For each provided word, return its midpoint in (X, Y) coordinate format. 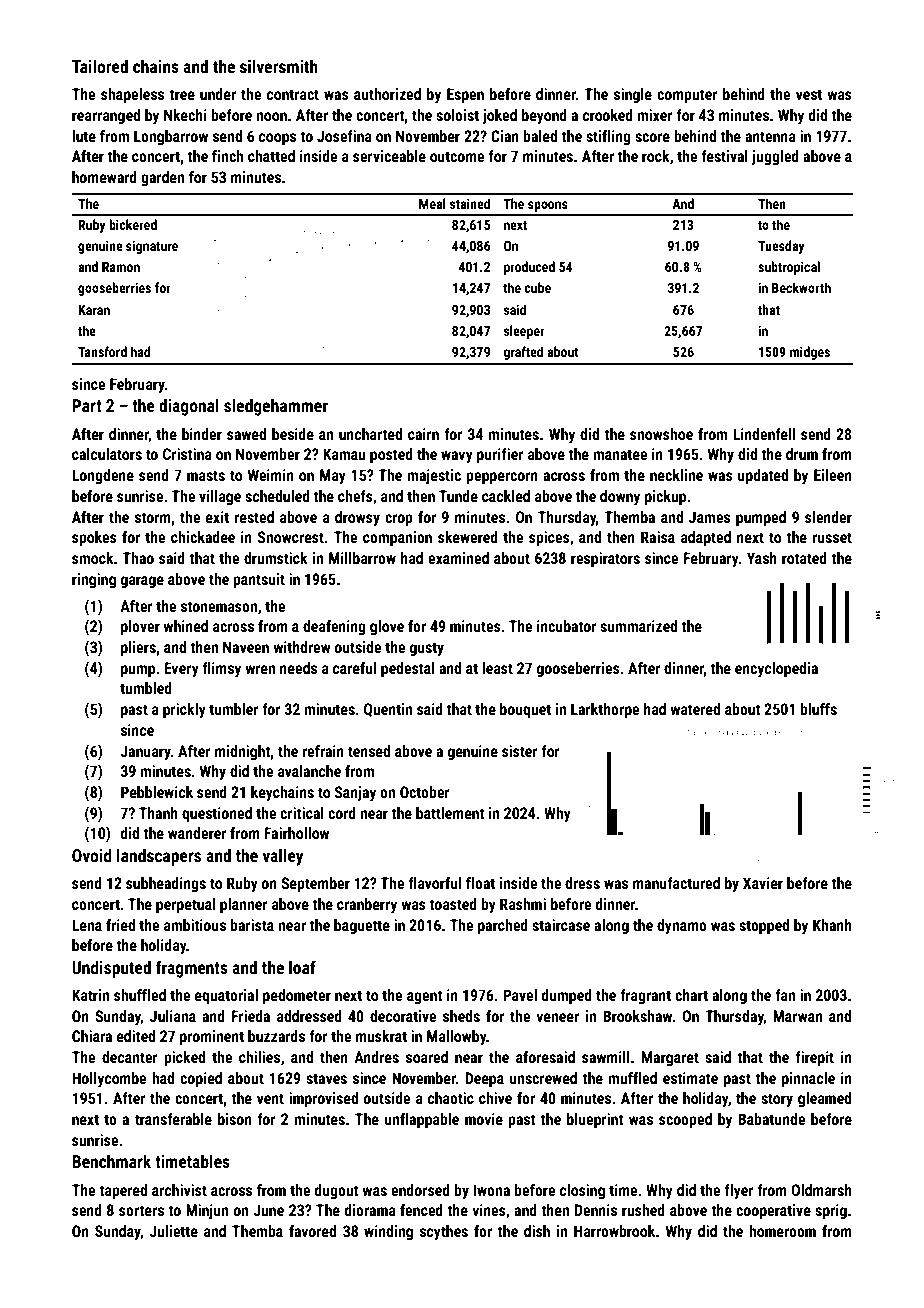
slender (828, 517)
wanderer (197, 833)
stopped (764, 927)
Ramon (121, 267)
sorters (141, 1210)
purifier (500, 456)
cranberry (367, 905)
